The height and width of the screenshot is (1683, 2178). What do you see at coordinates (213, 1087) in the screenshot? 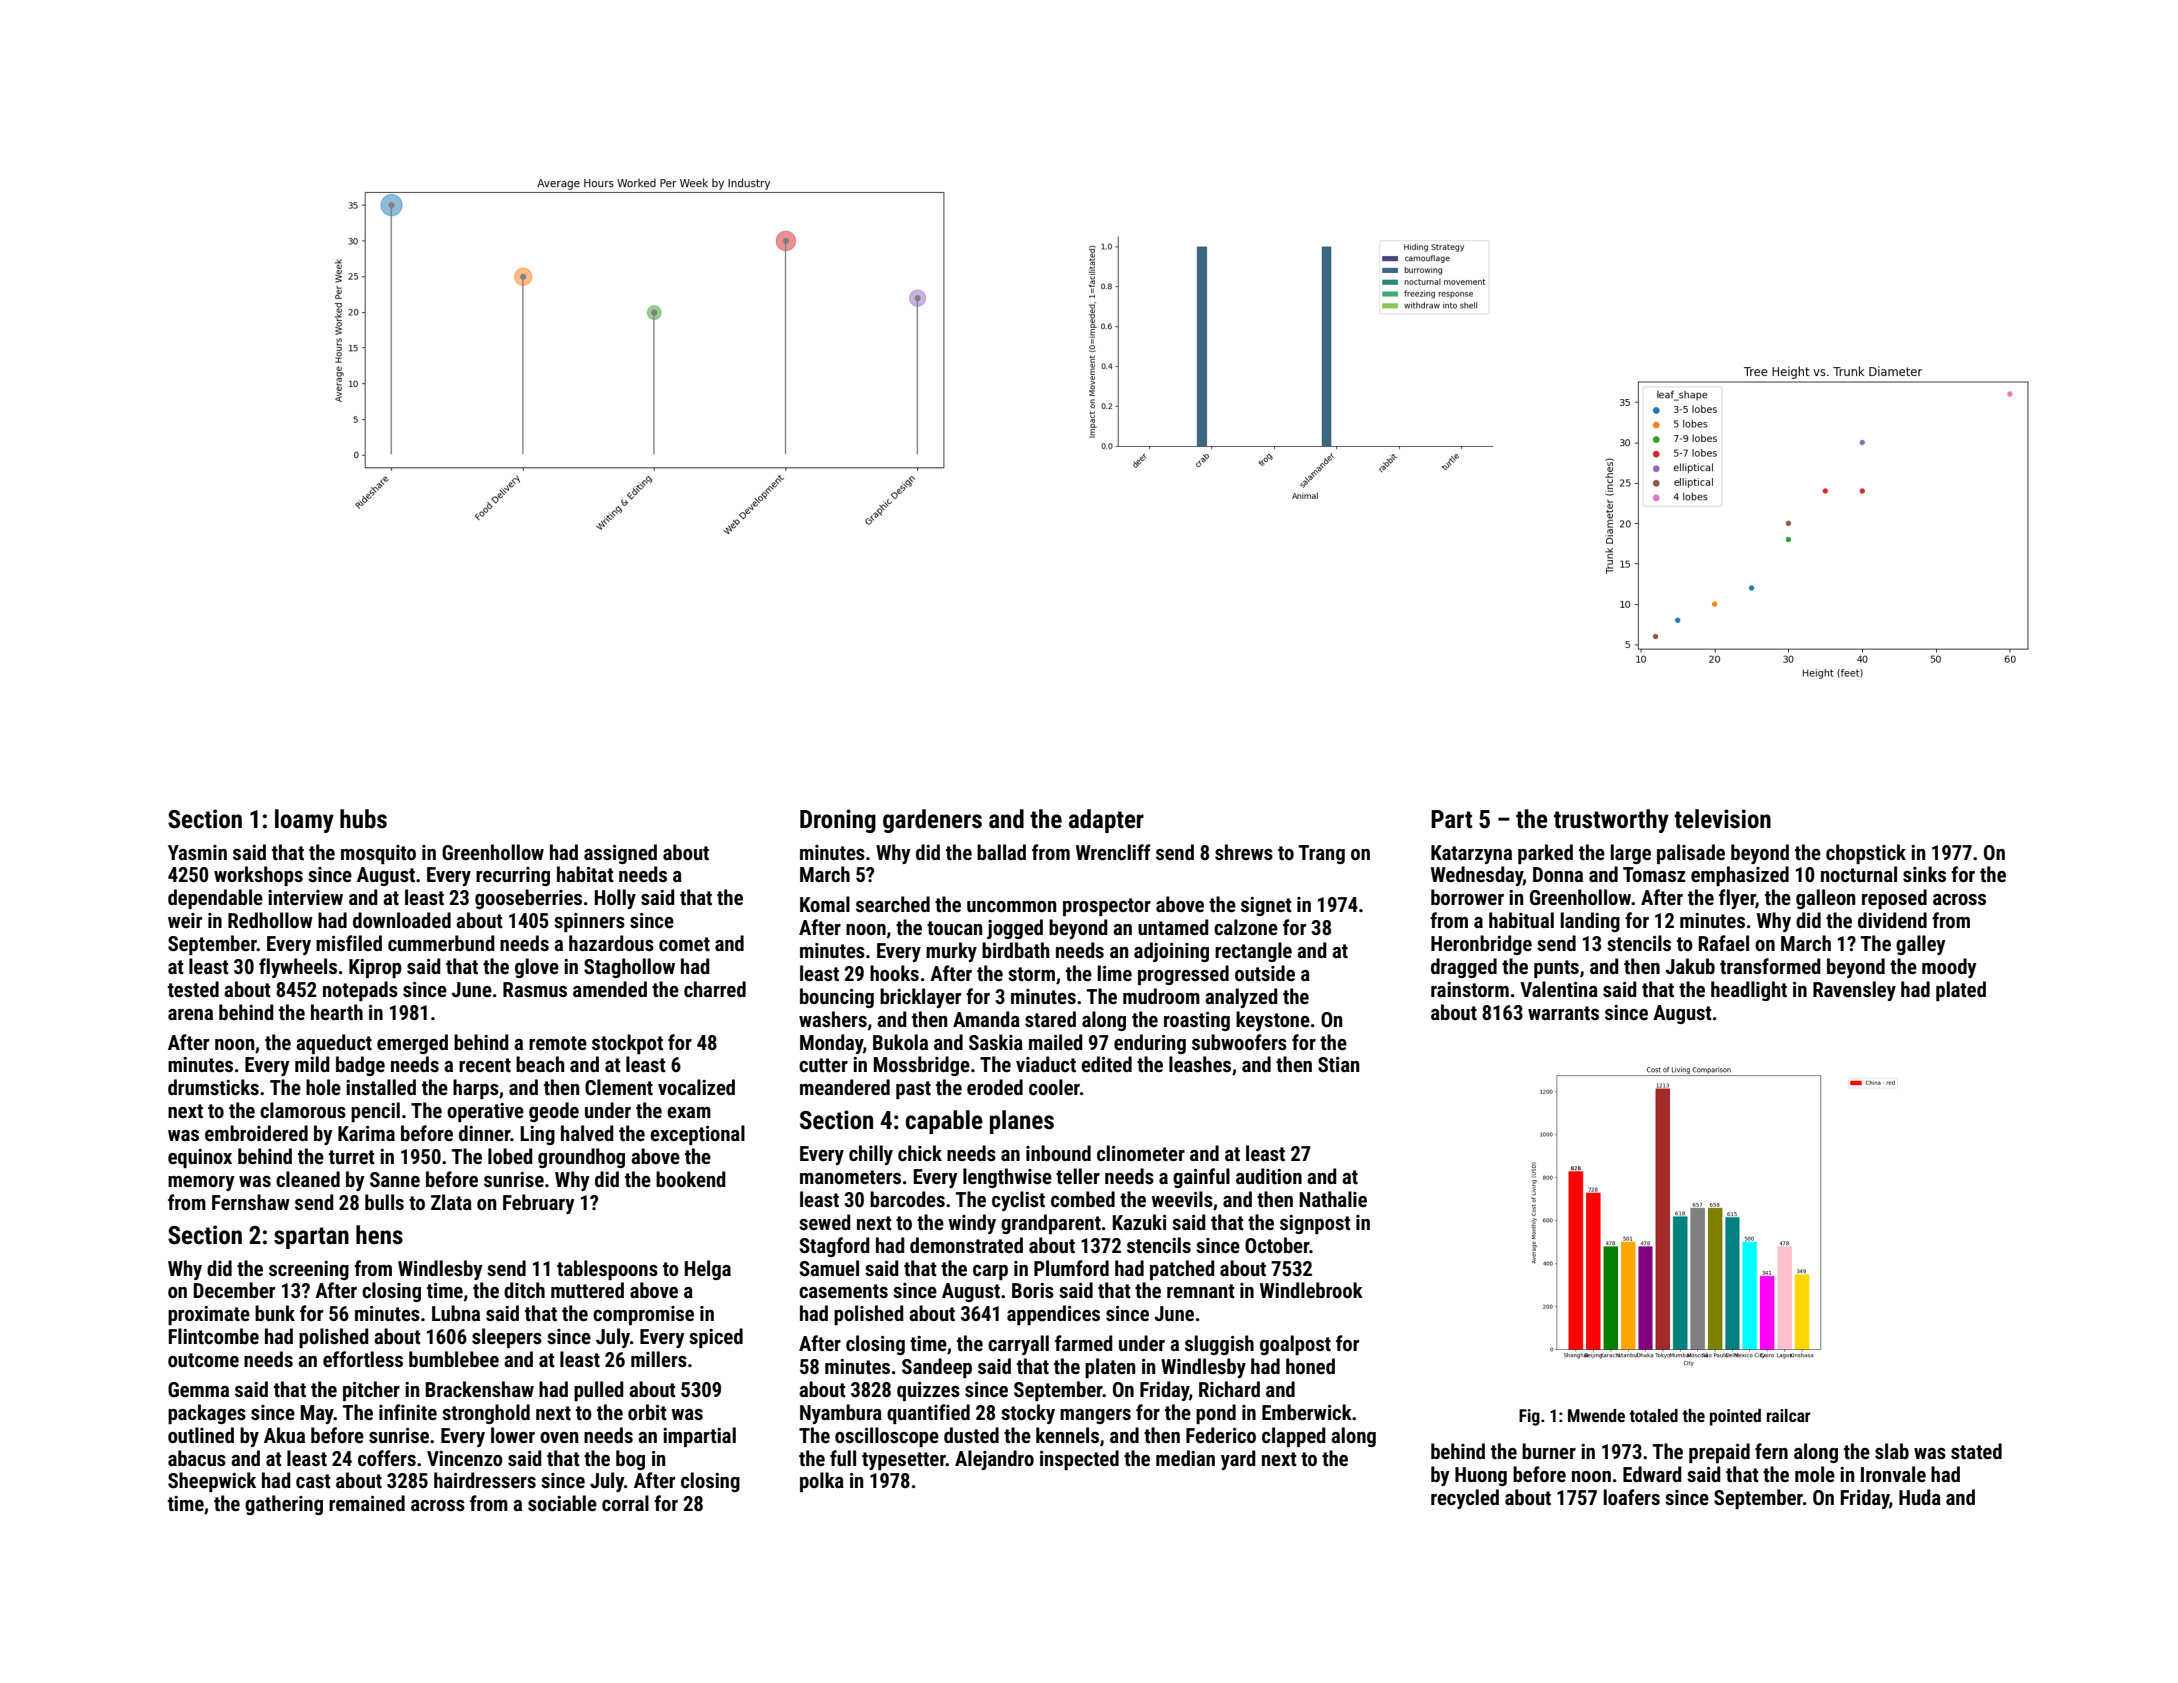
I see `drumsticks` at bounding box center [213, 1087].
